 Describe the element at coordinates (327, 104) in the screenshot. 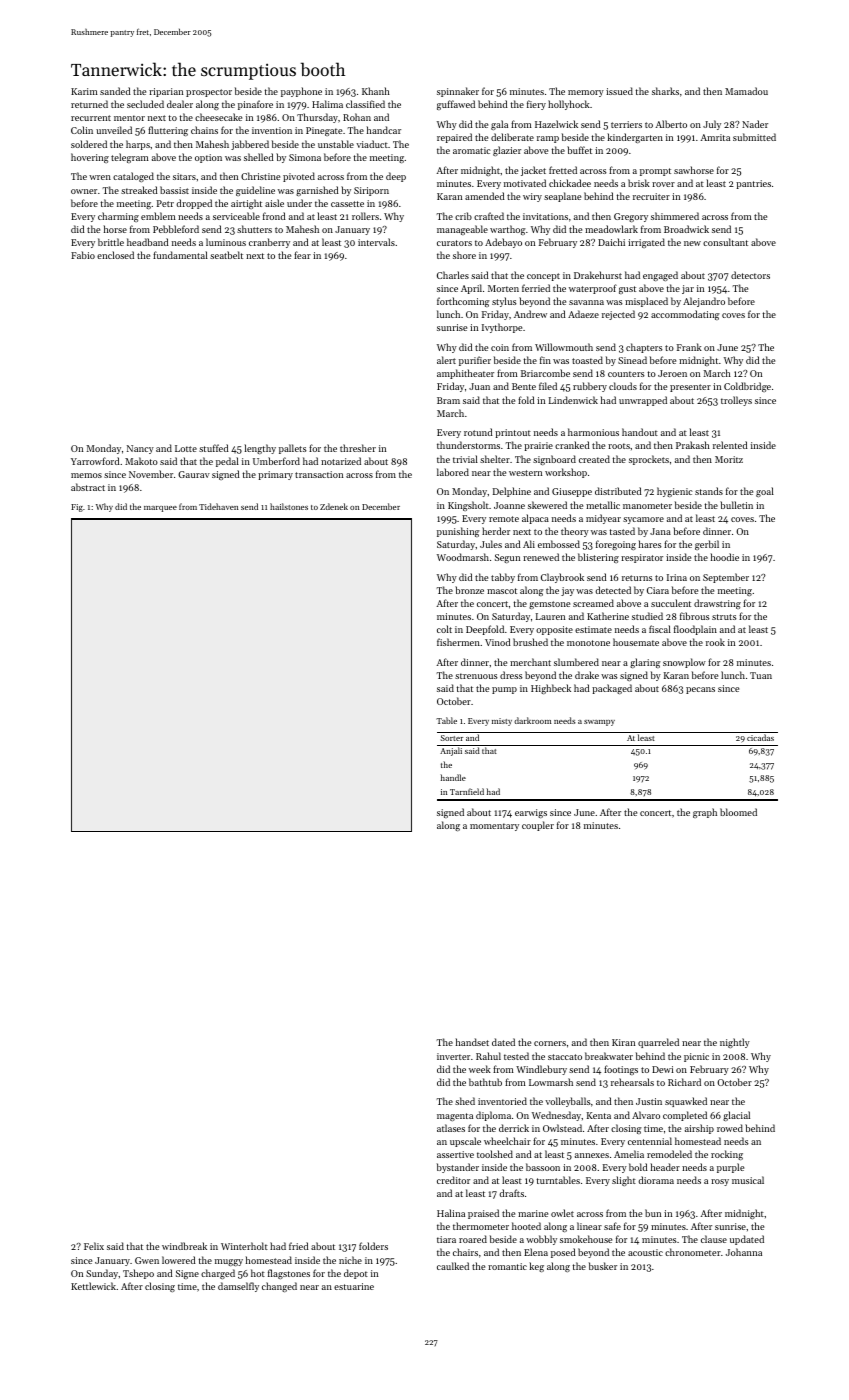

I see `Halima` at that location.
